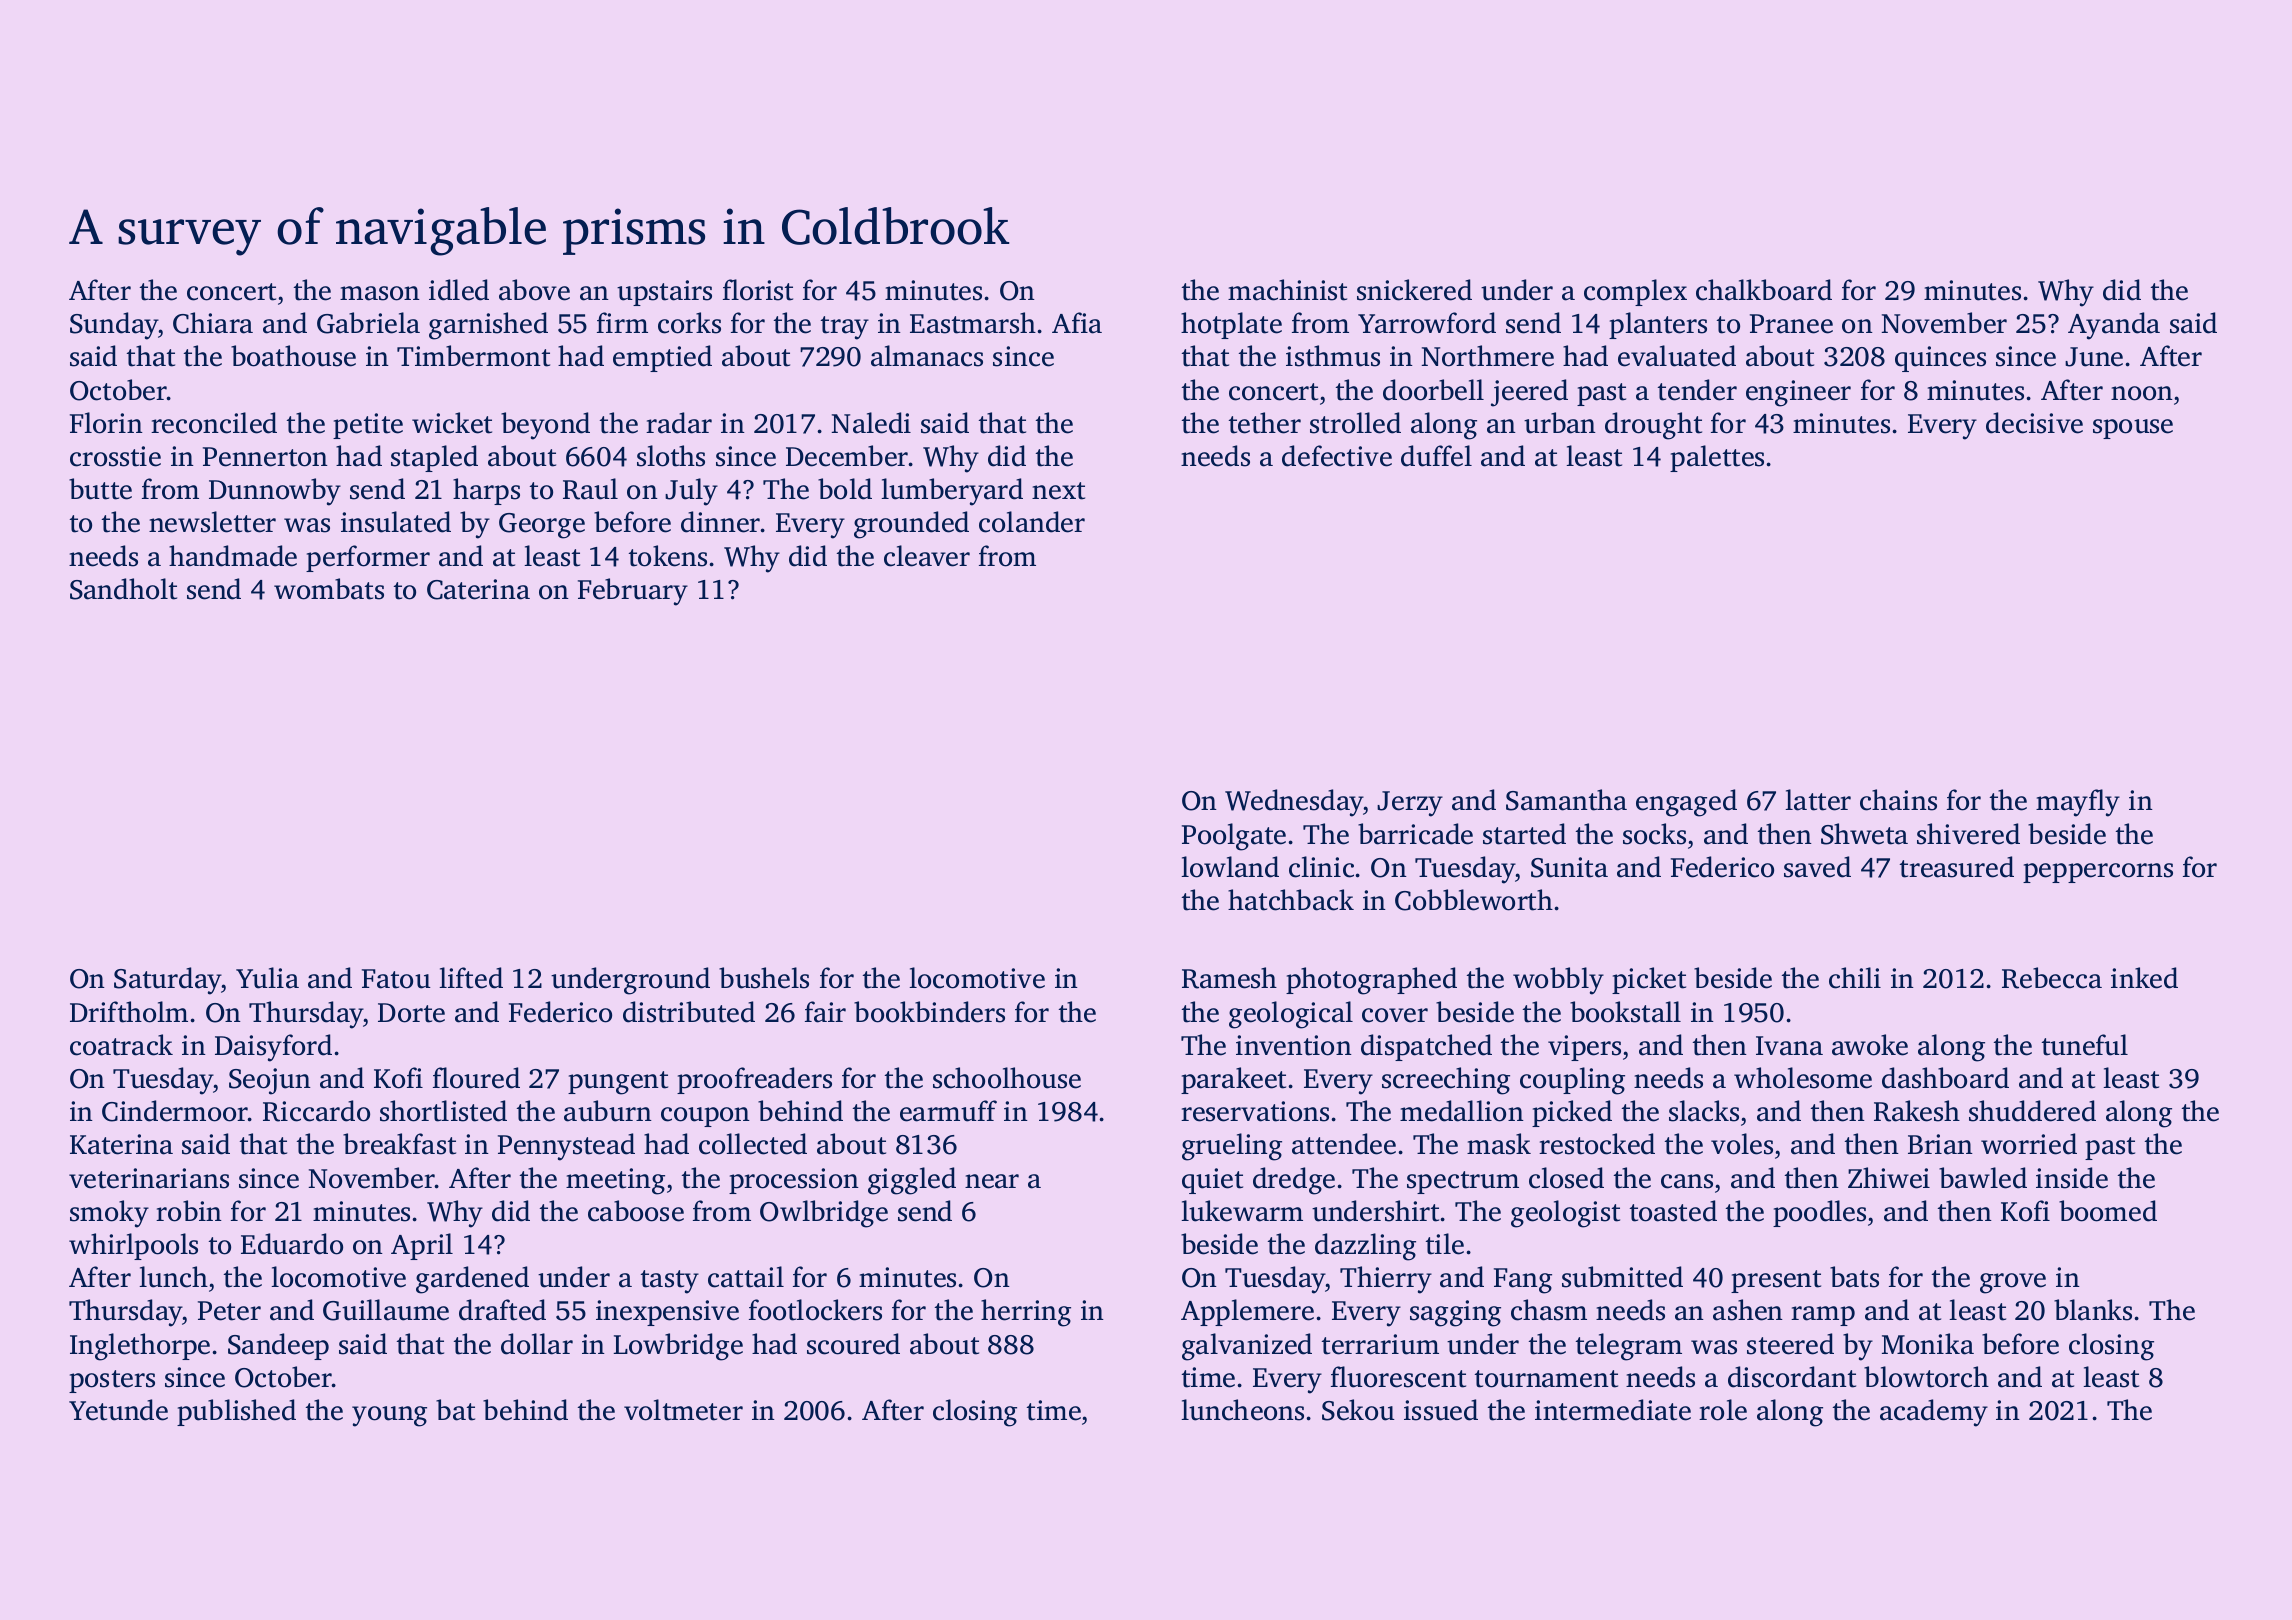 This document has height=1620, width=2292. Describe the element at coordinates (1358, 1410) in the document. I see `Sekou` at that location.
